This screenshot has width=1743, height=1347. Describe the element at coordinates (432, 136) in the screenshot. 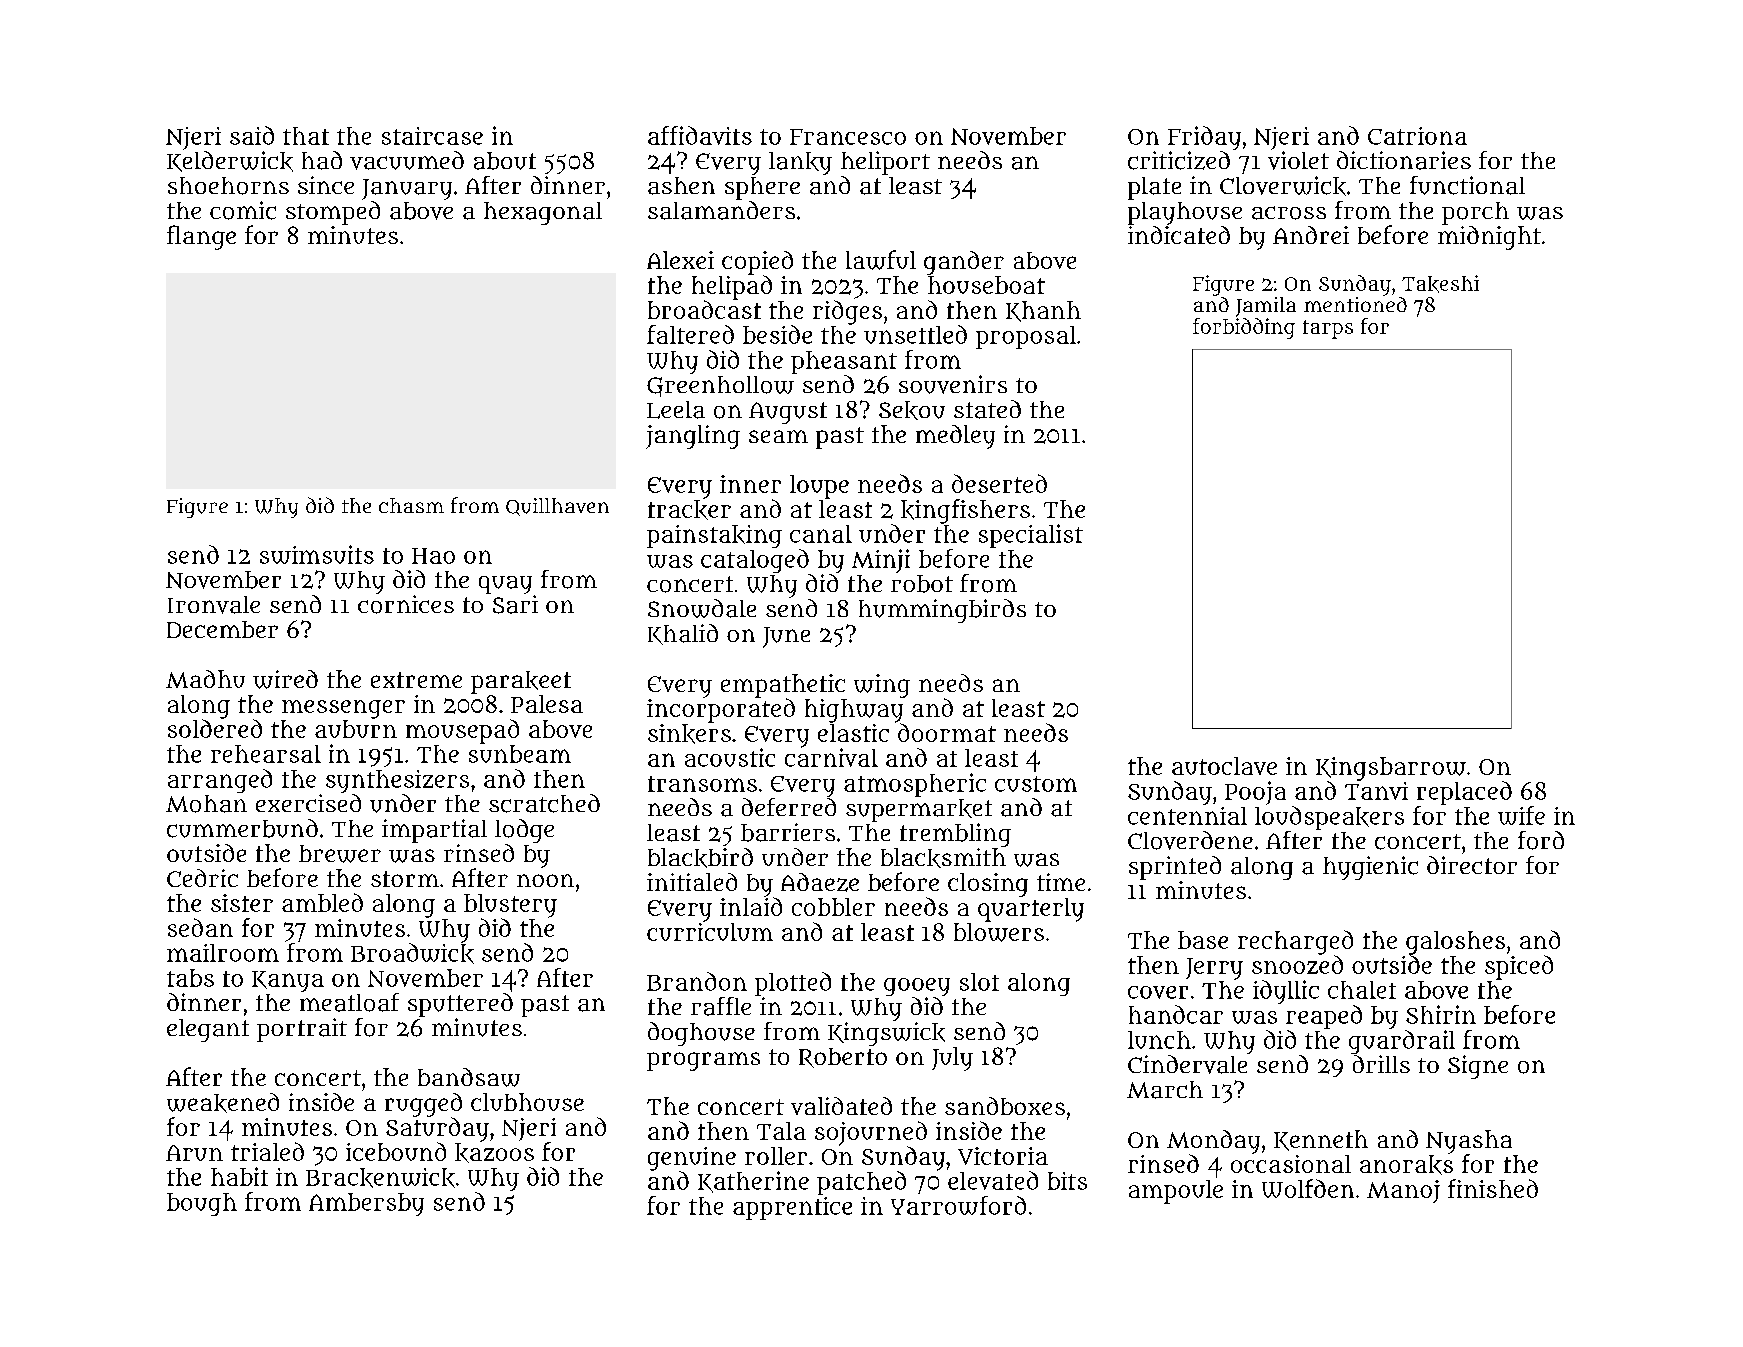

I see `staircase` at that location.
